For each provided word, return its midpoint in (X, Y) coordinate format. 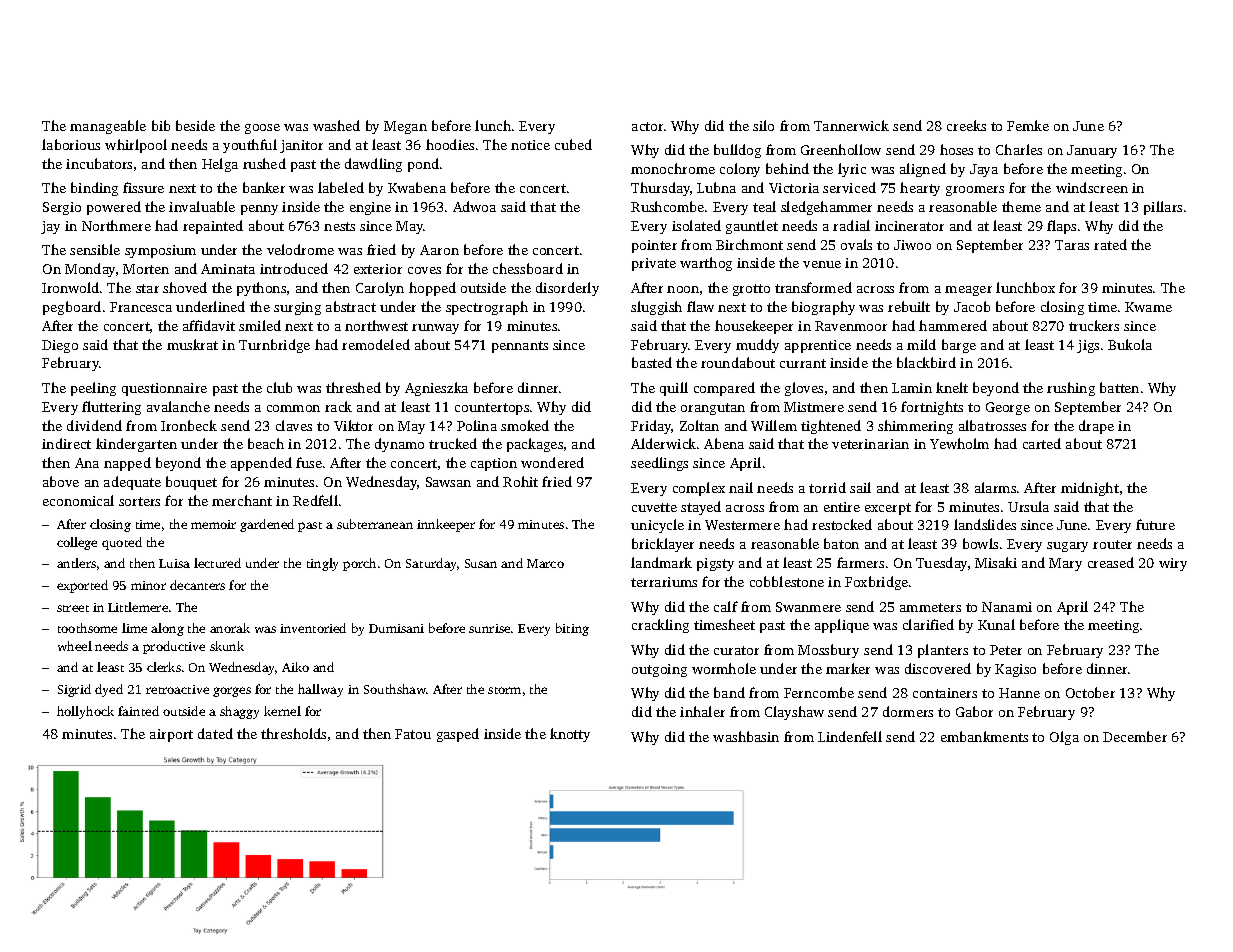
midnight (1090, 489)
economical (78, 500)
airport (171, 735)
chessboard (528, 268)
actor (647, 126)
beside (195, 125)
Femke (1028, 125)
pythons (261, 289)
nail (741, 487)
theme (1021, 206)
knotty (570, 735)
